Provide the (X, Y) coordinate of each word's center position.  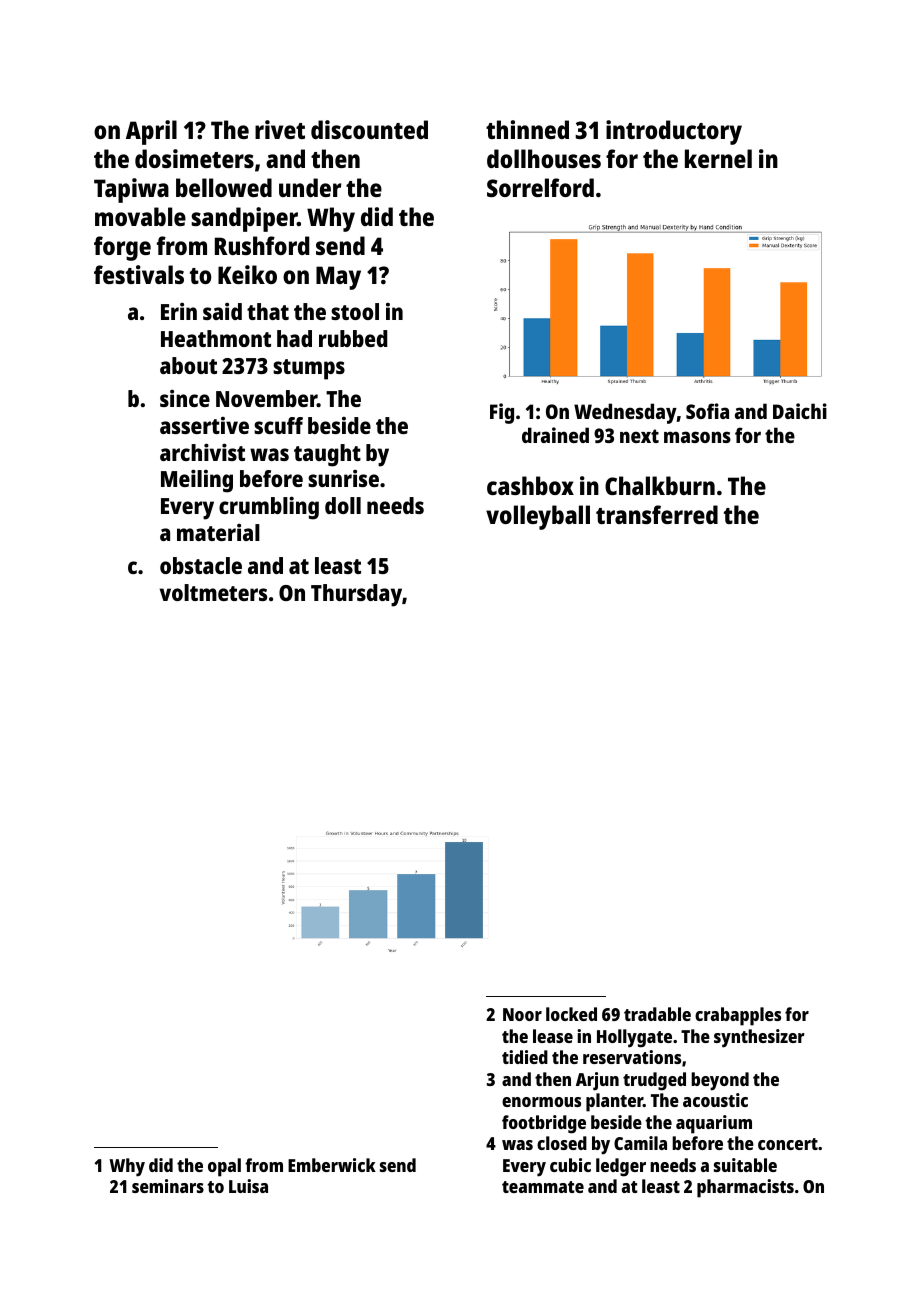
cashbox (530, 485)
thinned (527, 129)
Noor (522, 1014)
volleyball (538, 517)
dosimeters (194, 158)
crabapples (738, 1016)
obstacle (201, 565)
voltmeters (213, 592)
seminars (168, 1186)
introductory (674, 132)
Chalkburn (660, 485)
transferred (657, 514)
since (185, 398)
